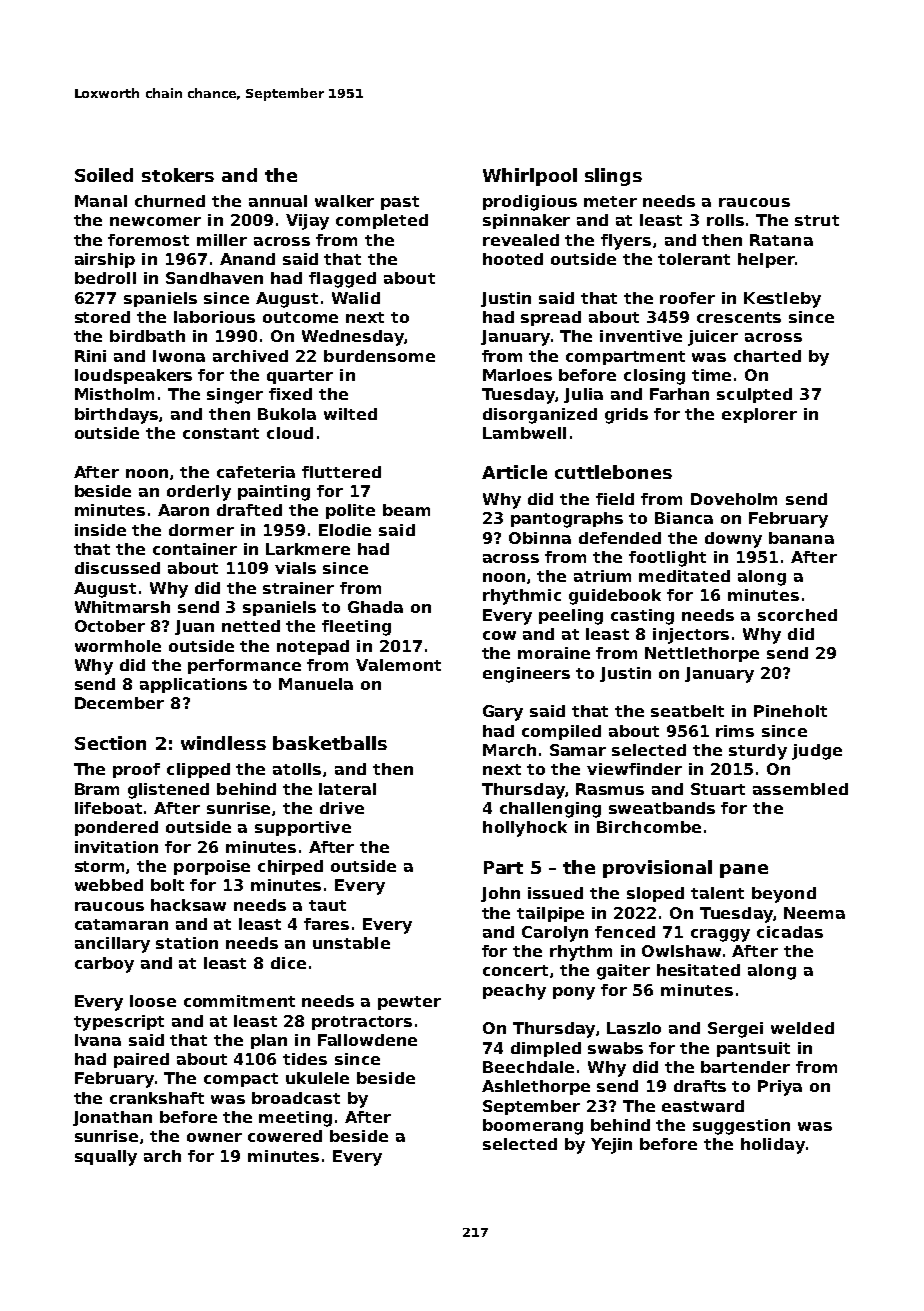 The height and width of the page is (1311, 924). What do you see at coordinates (503, 713) in the page?
I see `Gary` at bounding box center [503, 713].
